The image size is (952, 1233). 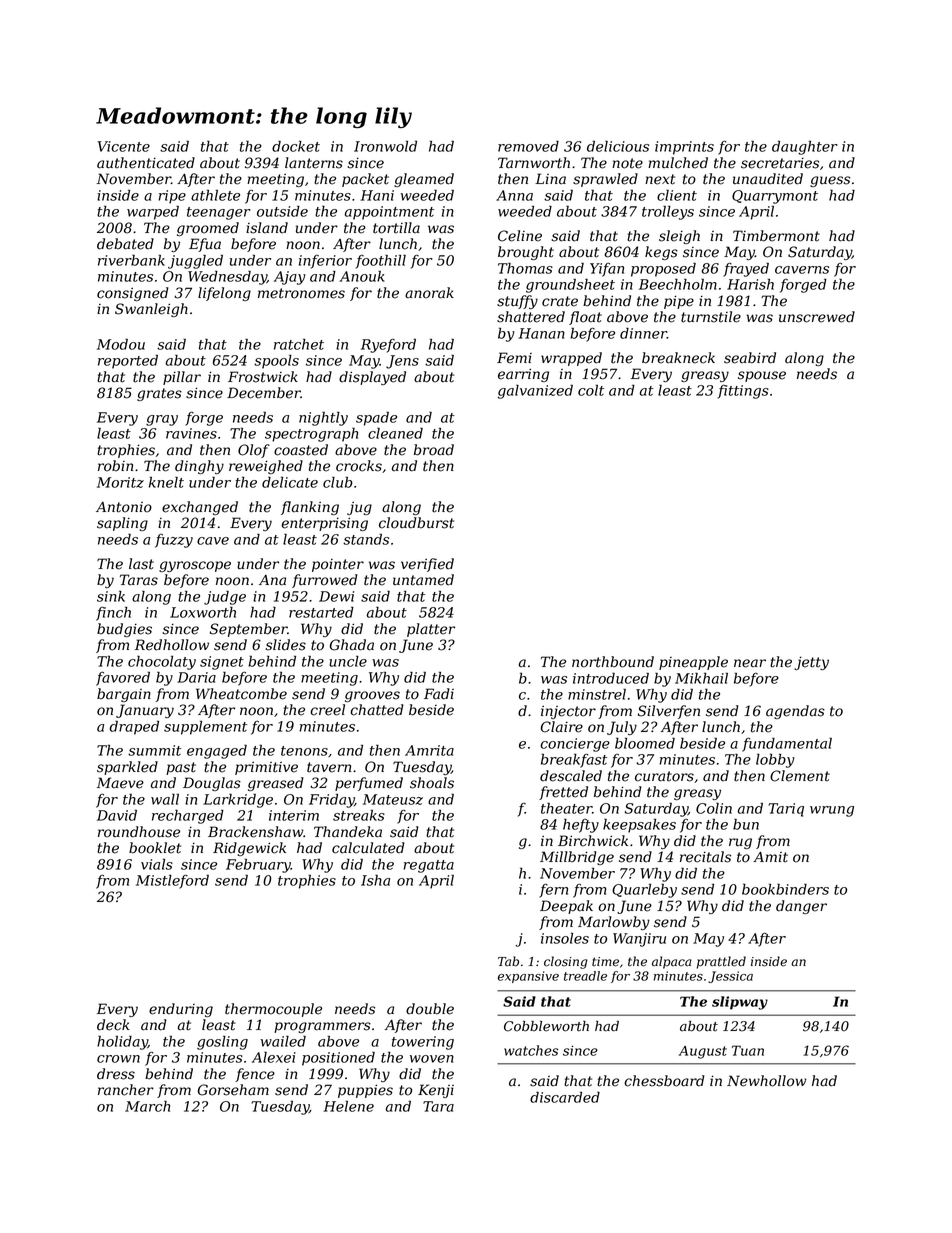 What do you see at coordinates (693, 663) in the screenshot?
I see `pineapple` at bounding box center [693, 663].
